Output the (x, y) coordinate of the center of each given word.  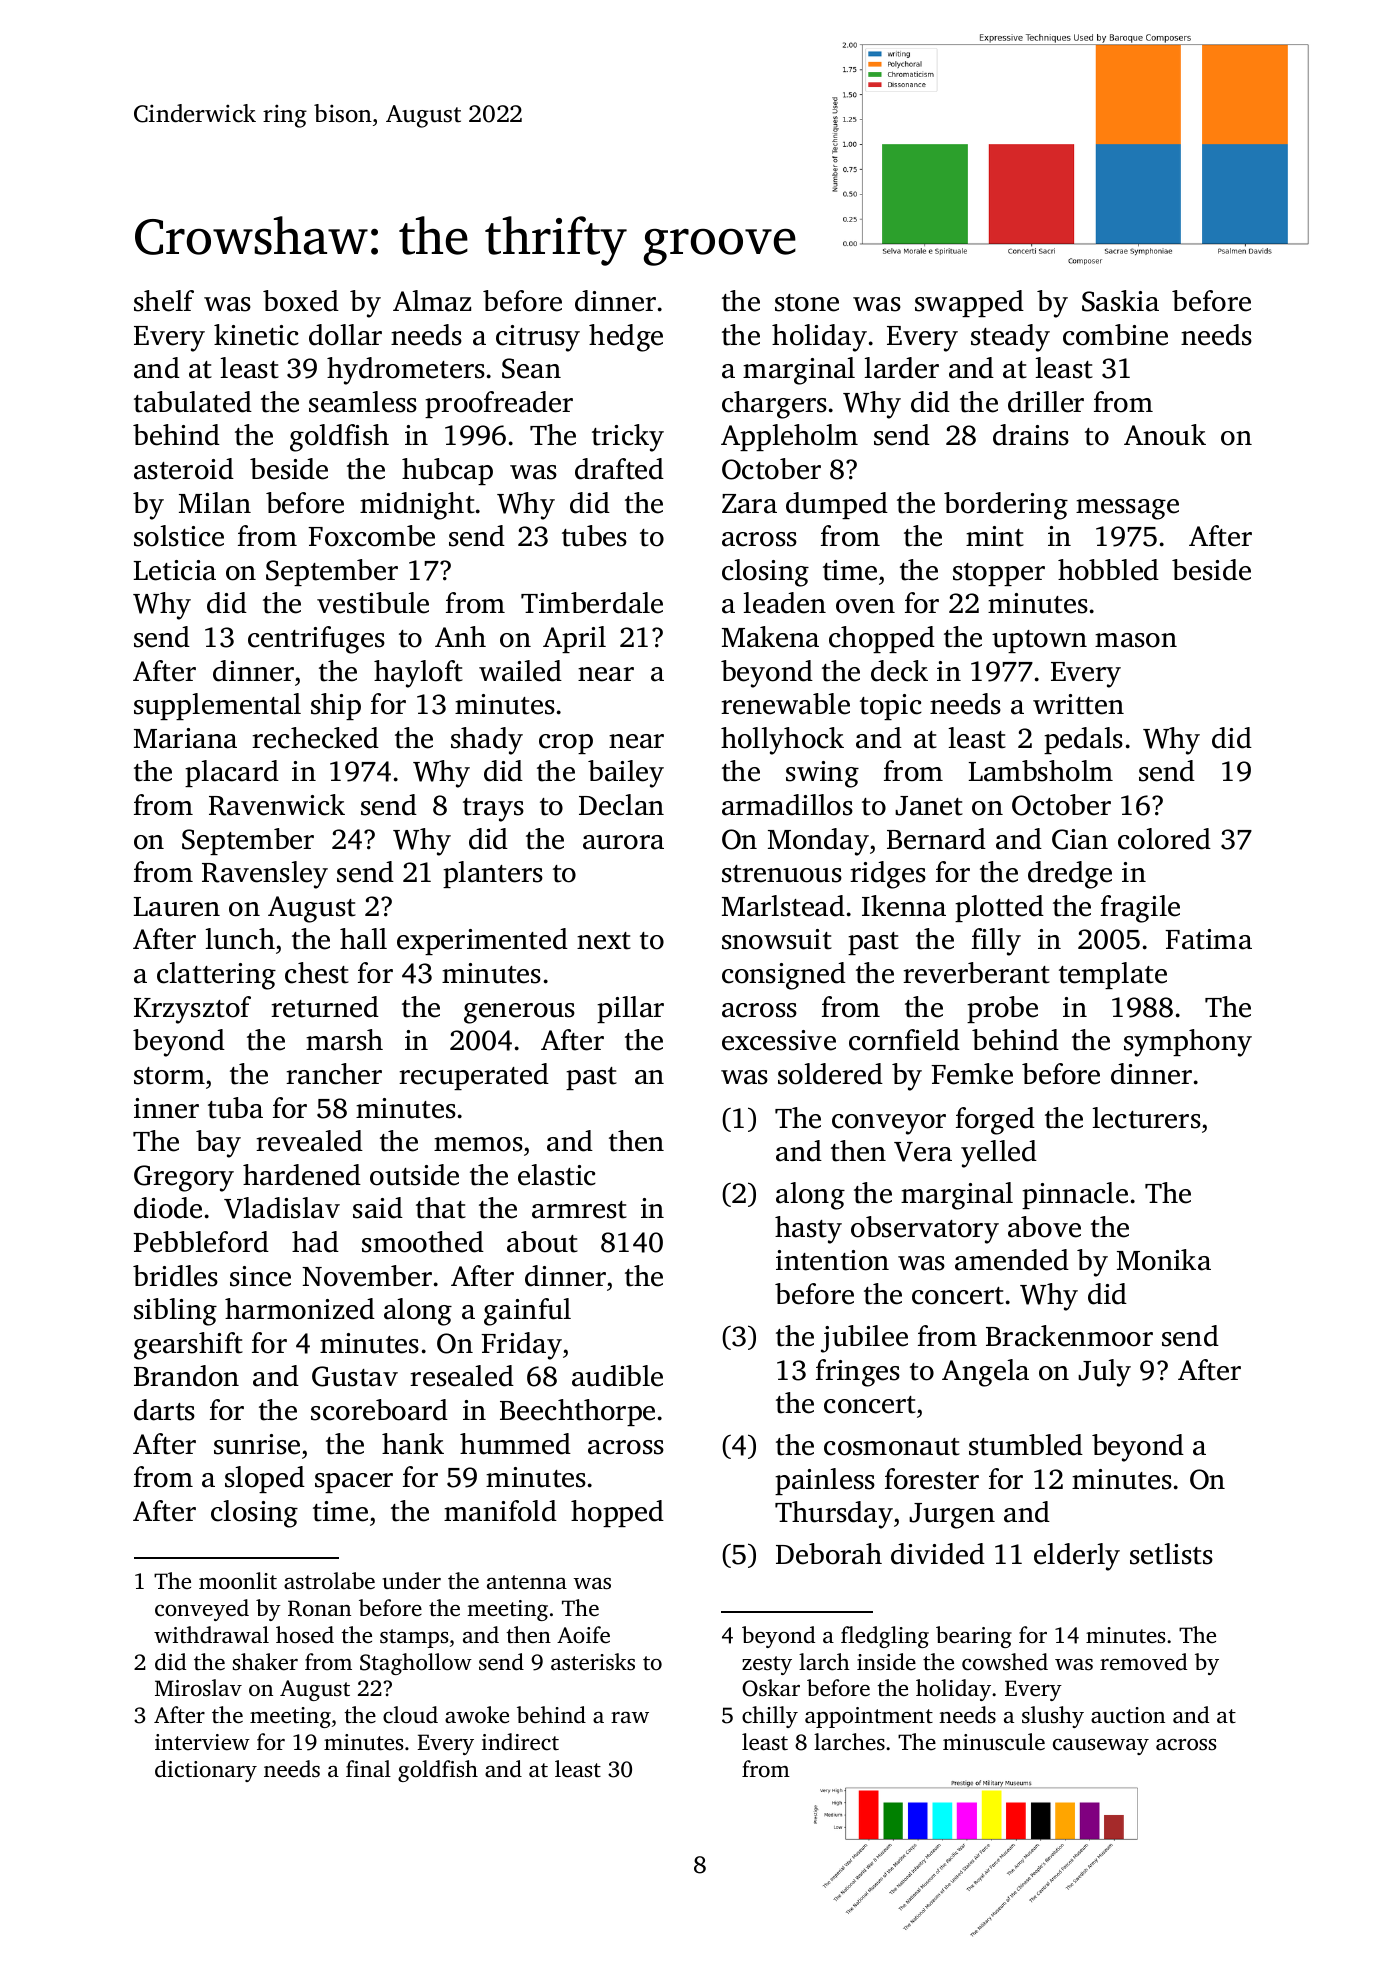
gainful (527, 1312)
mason (1136, 640)
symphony (1188, 1043)
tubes (594, 536)
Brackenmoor (1069, 1336)
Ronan (319, 1608)
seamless (363, 402)
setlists (1171, 1554)
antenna (527, 1582)
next (604, 941)
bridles (175, 1276)
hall (363, 939)
